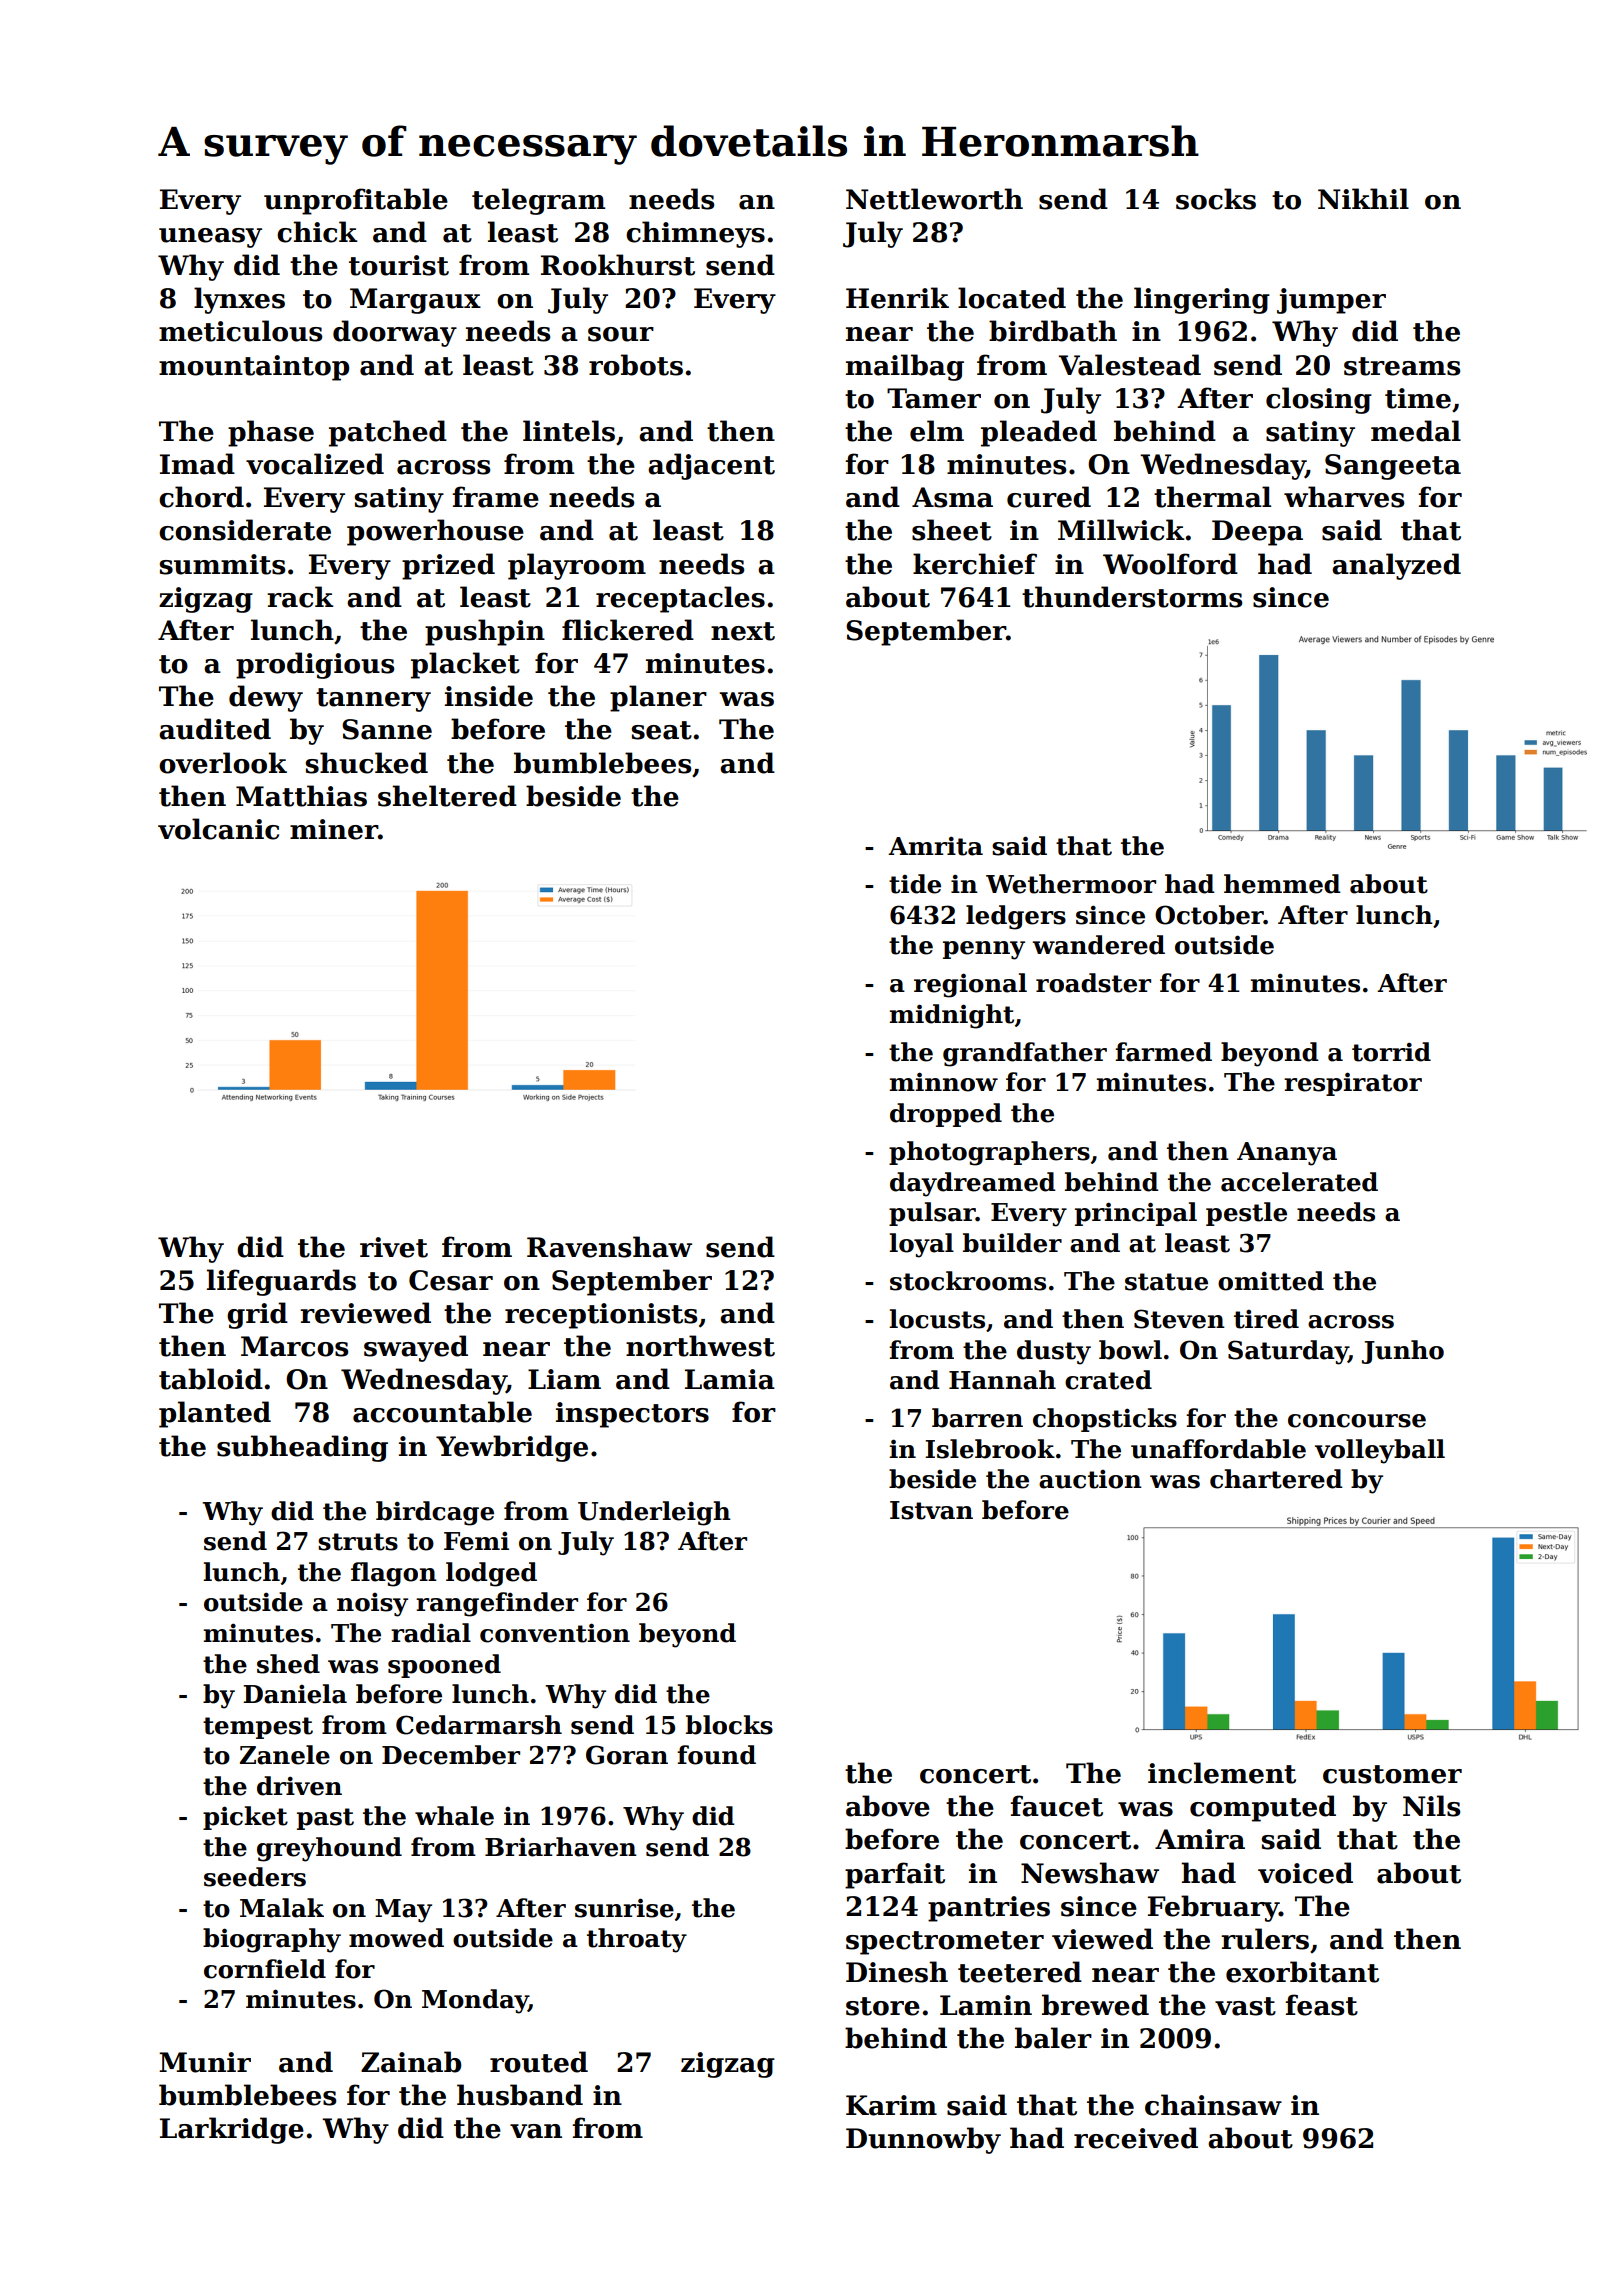 The width and height of the page is (1620, 2292). Describe the element at coordinates (444, 1666) in the page. I see `spooned` at that location.
